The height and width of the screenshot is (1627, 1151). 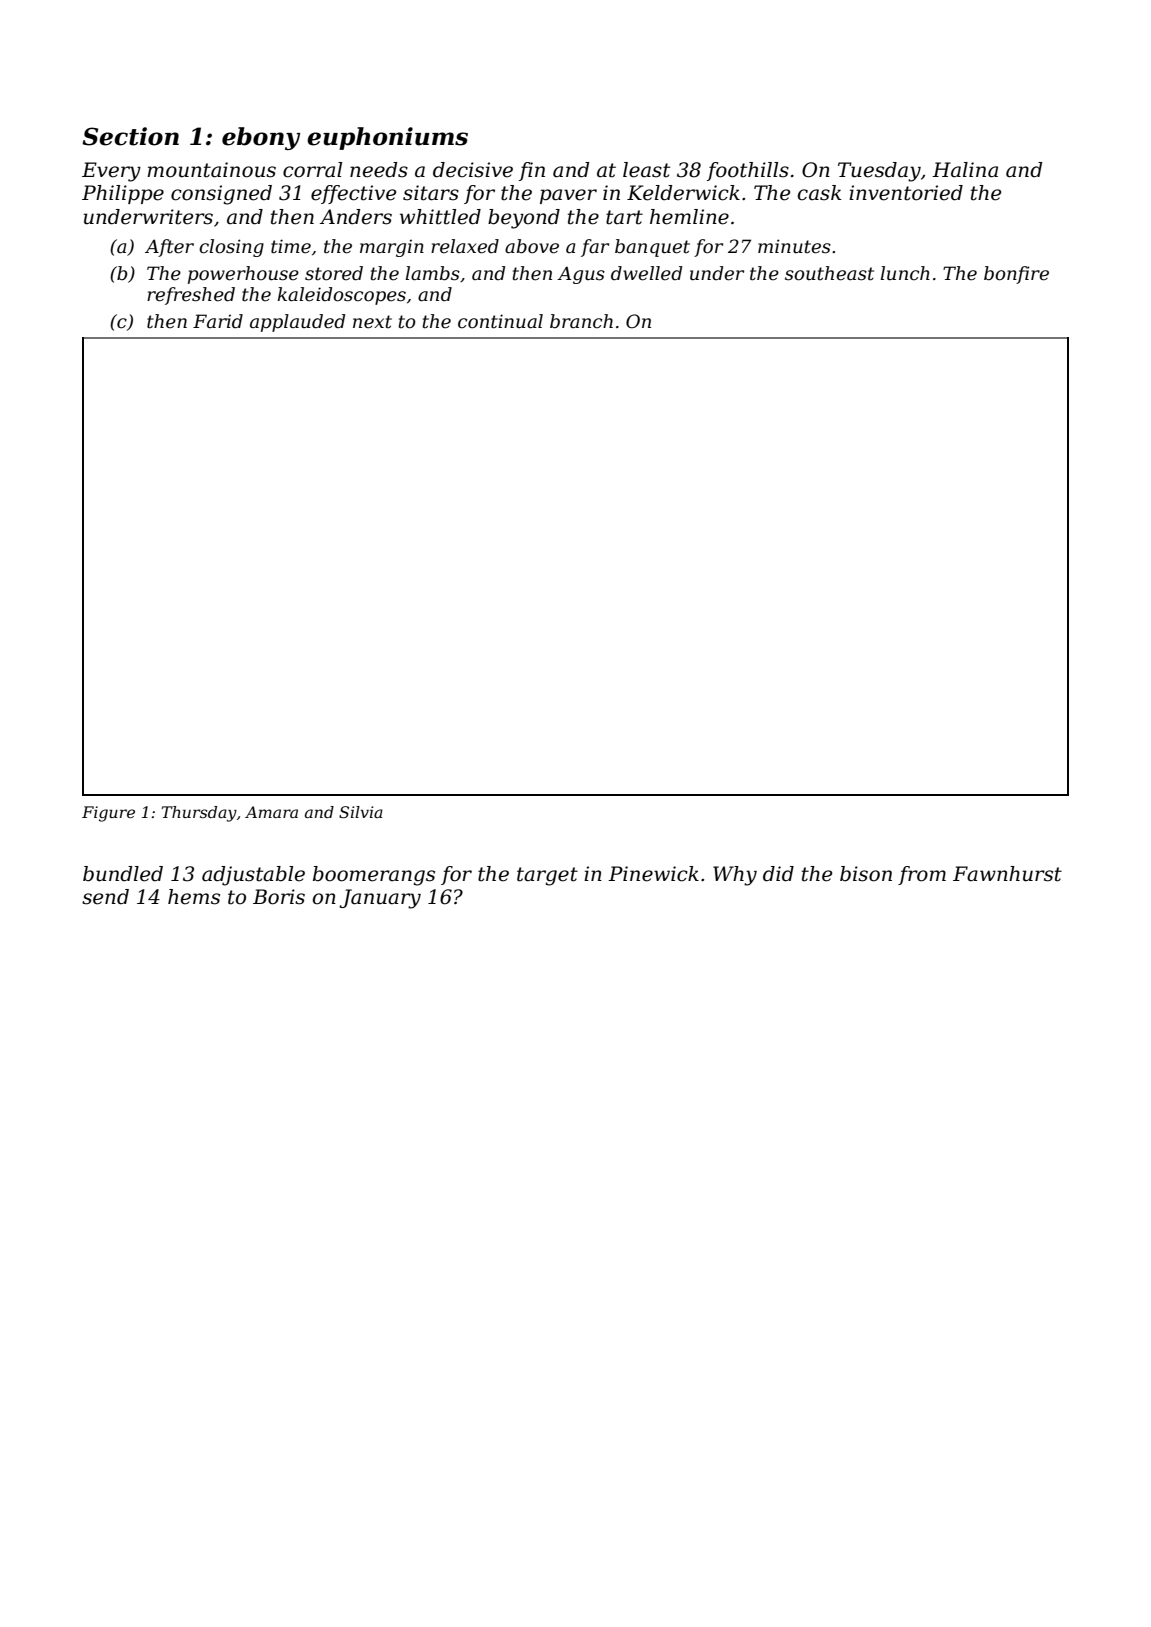 What do you see at coordinates (829, 273) in the screenshot?
I see `southeast` at bounding box center [829, 273].
